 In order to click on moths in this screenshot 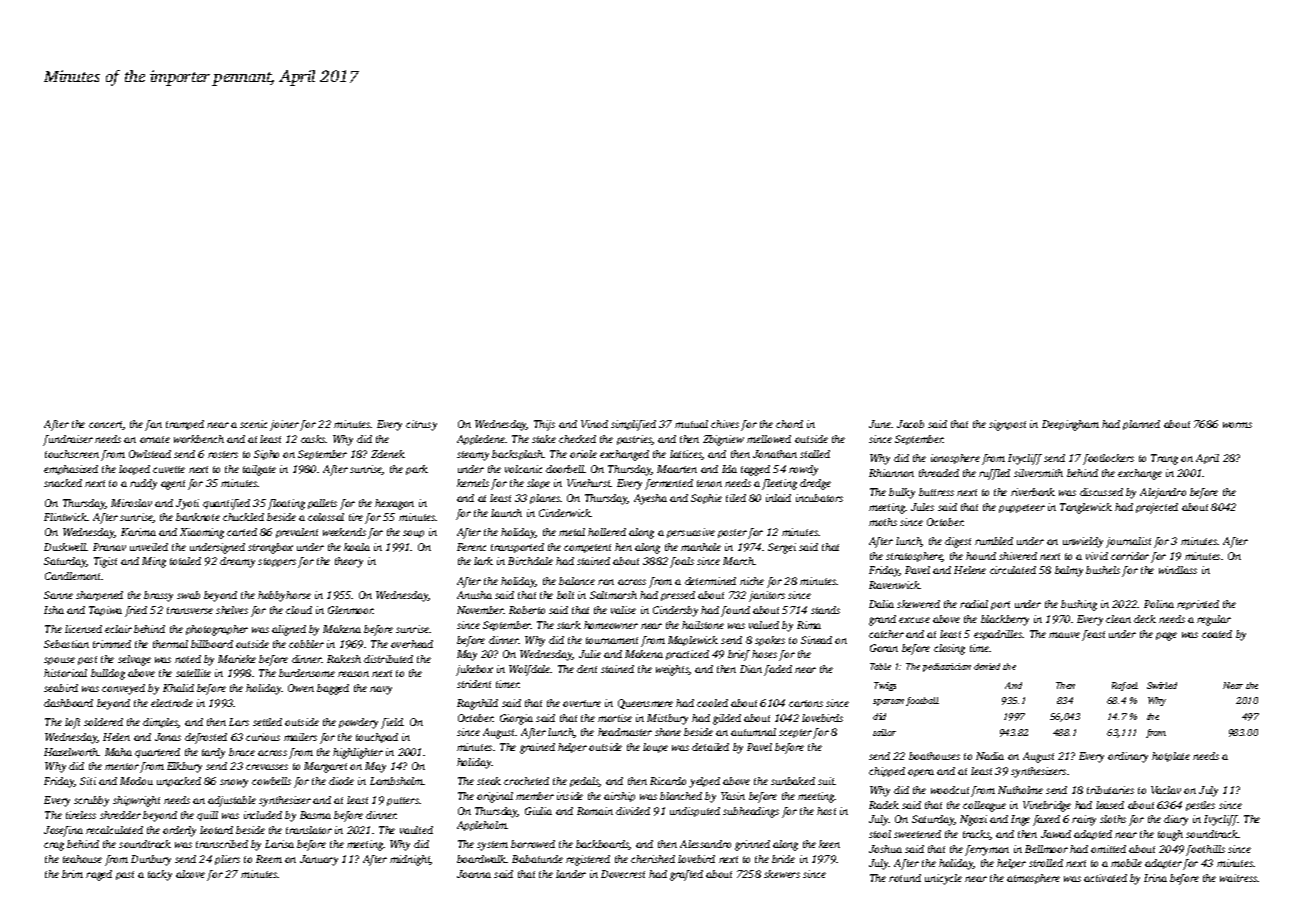, I will do `click(883, 522)`.
